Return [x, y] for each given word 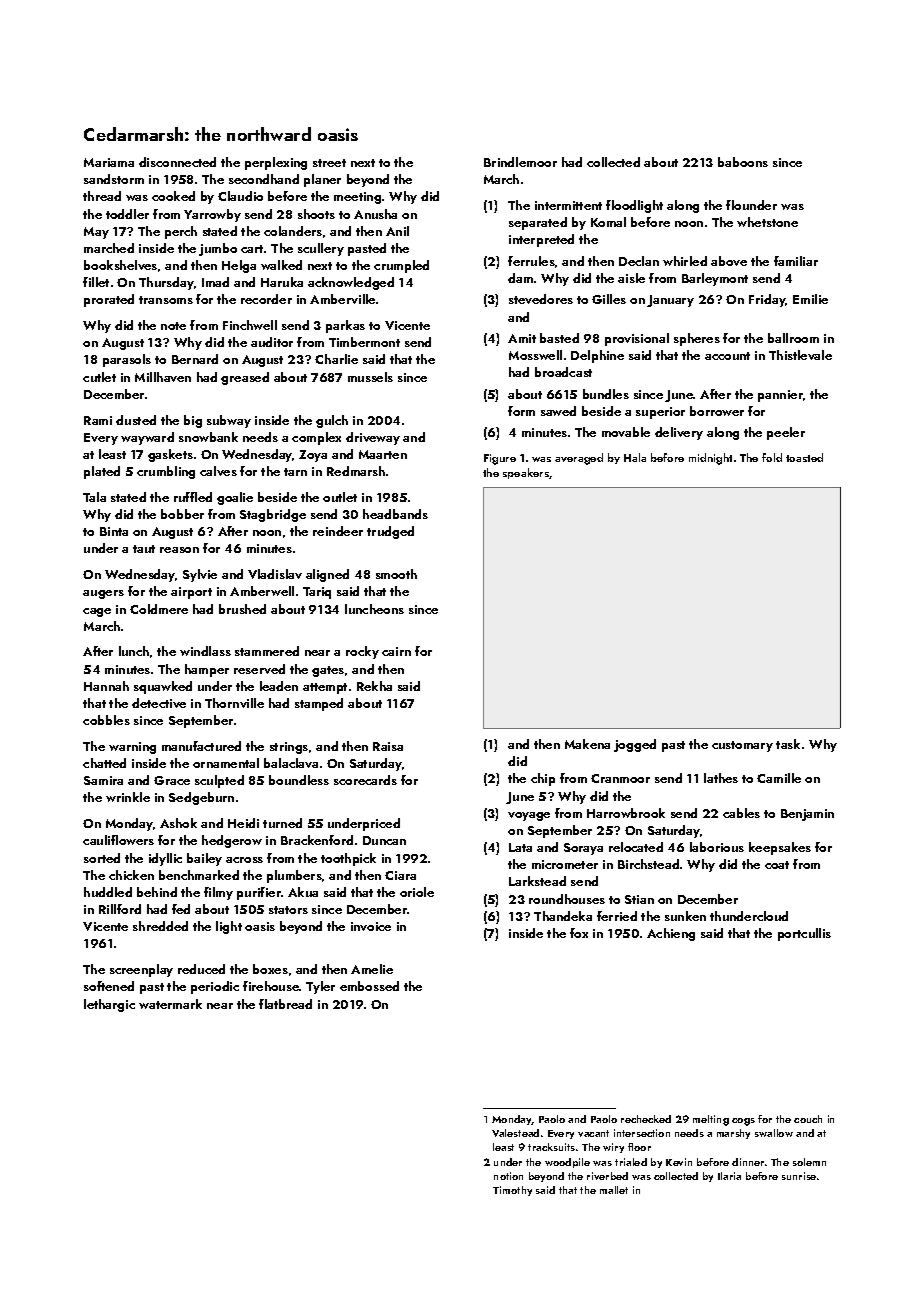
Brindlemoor [520, 162]
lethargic [109, 1005]
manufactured [201, 746]
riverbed [607, 1176]
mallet [614, 1190]
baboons [743, 162]
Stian [639, 899]
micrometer [565, 864]
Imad [215, 282]
